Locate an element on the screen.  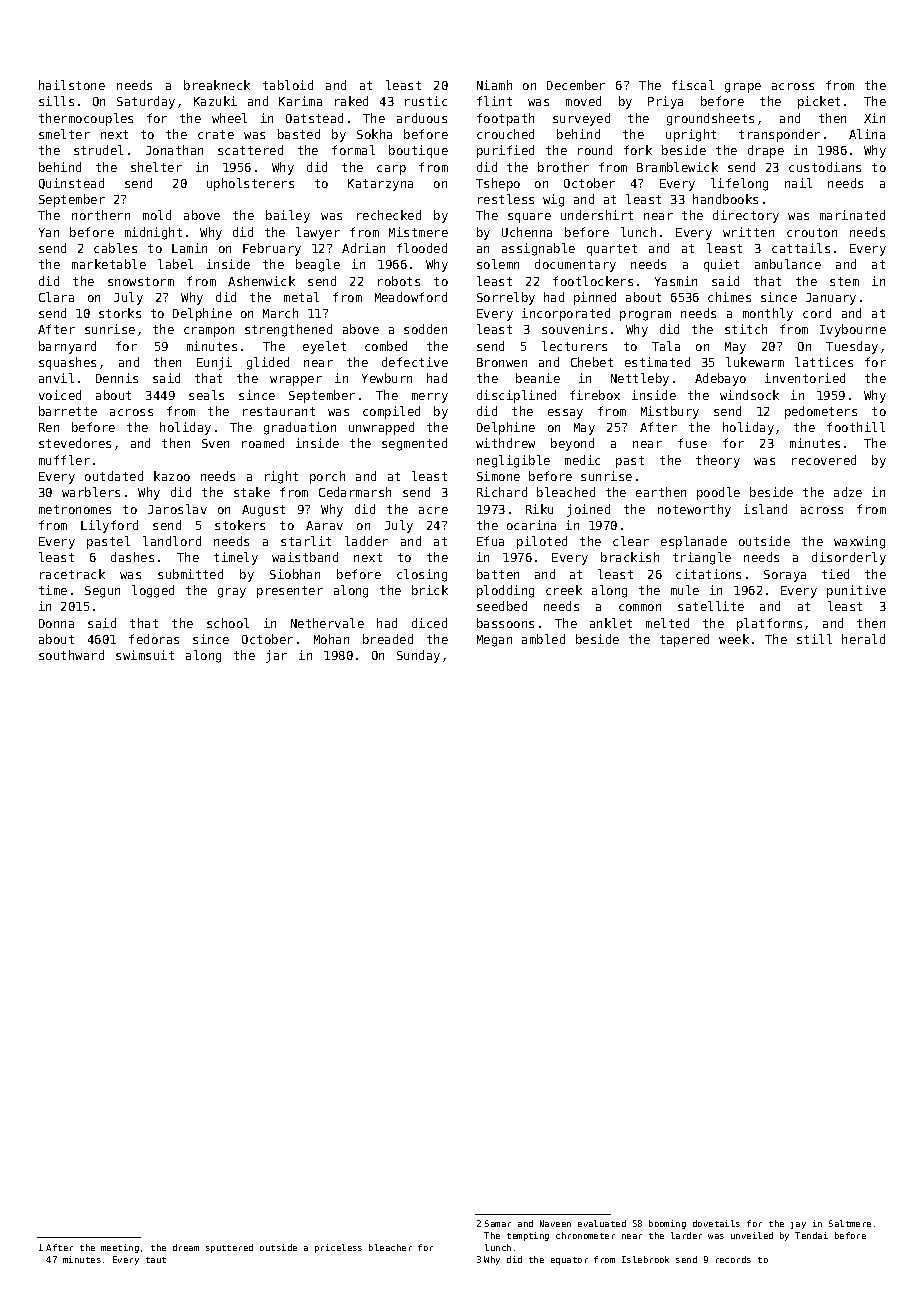
taut is located at coordinates (156, 1260).
